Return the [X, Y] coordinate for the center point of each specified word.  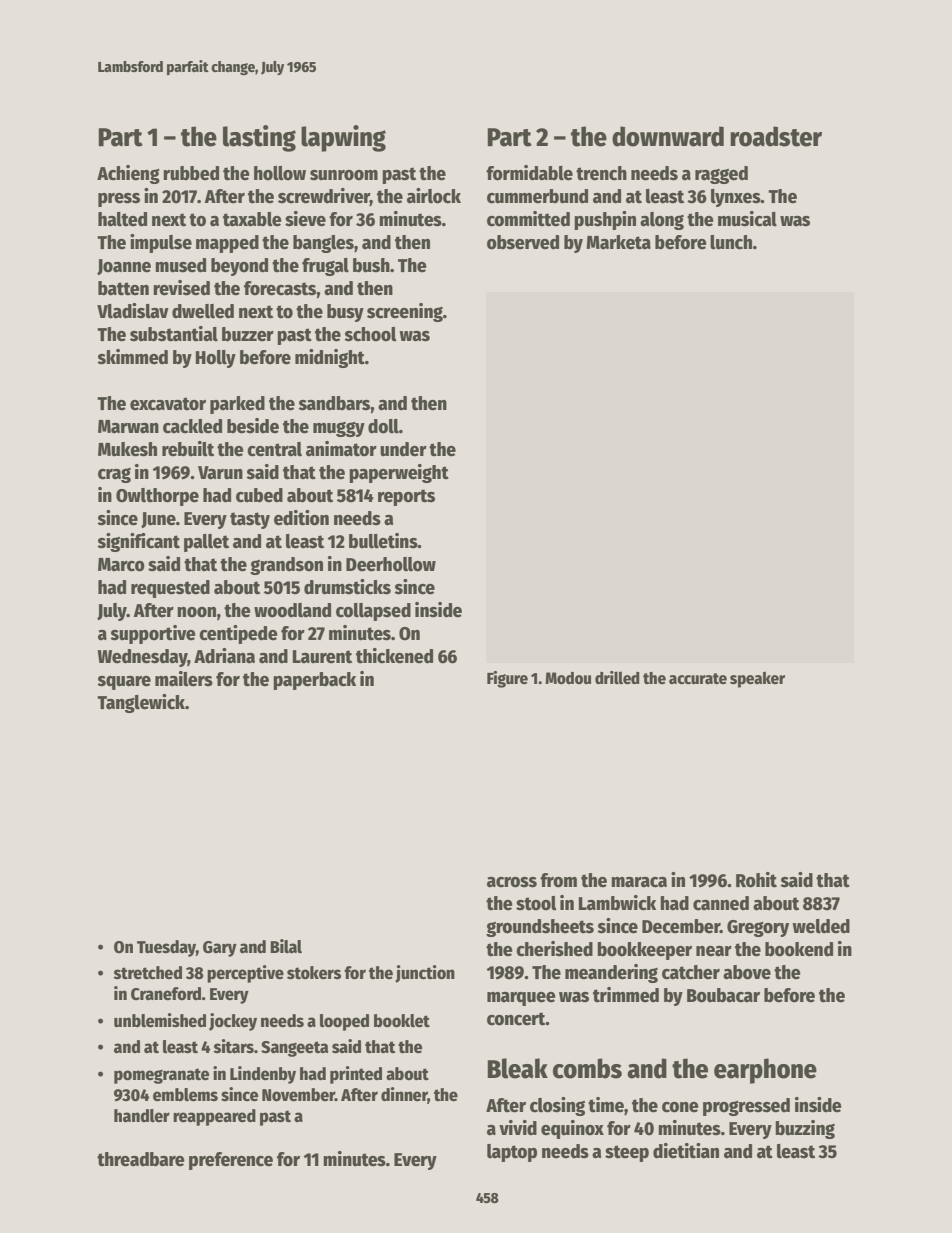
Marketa [618, 242]
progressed [746, 1107]
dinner [404, 1095]
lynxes [736, 198]
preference [231, 1161]
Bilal [286, 946]
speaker [757, 680]
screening [405, 312]
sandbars [335, 403]
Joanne [124, 267]
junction [425, 974]
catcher [691, 972]
